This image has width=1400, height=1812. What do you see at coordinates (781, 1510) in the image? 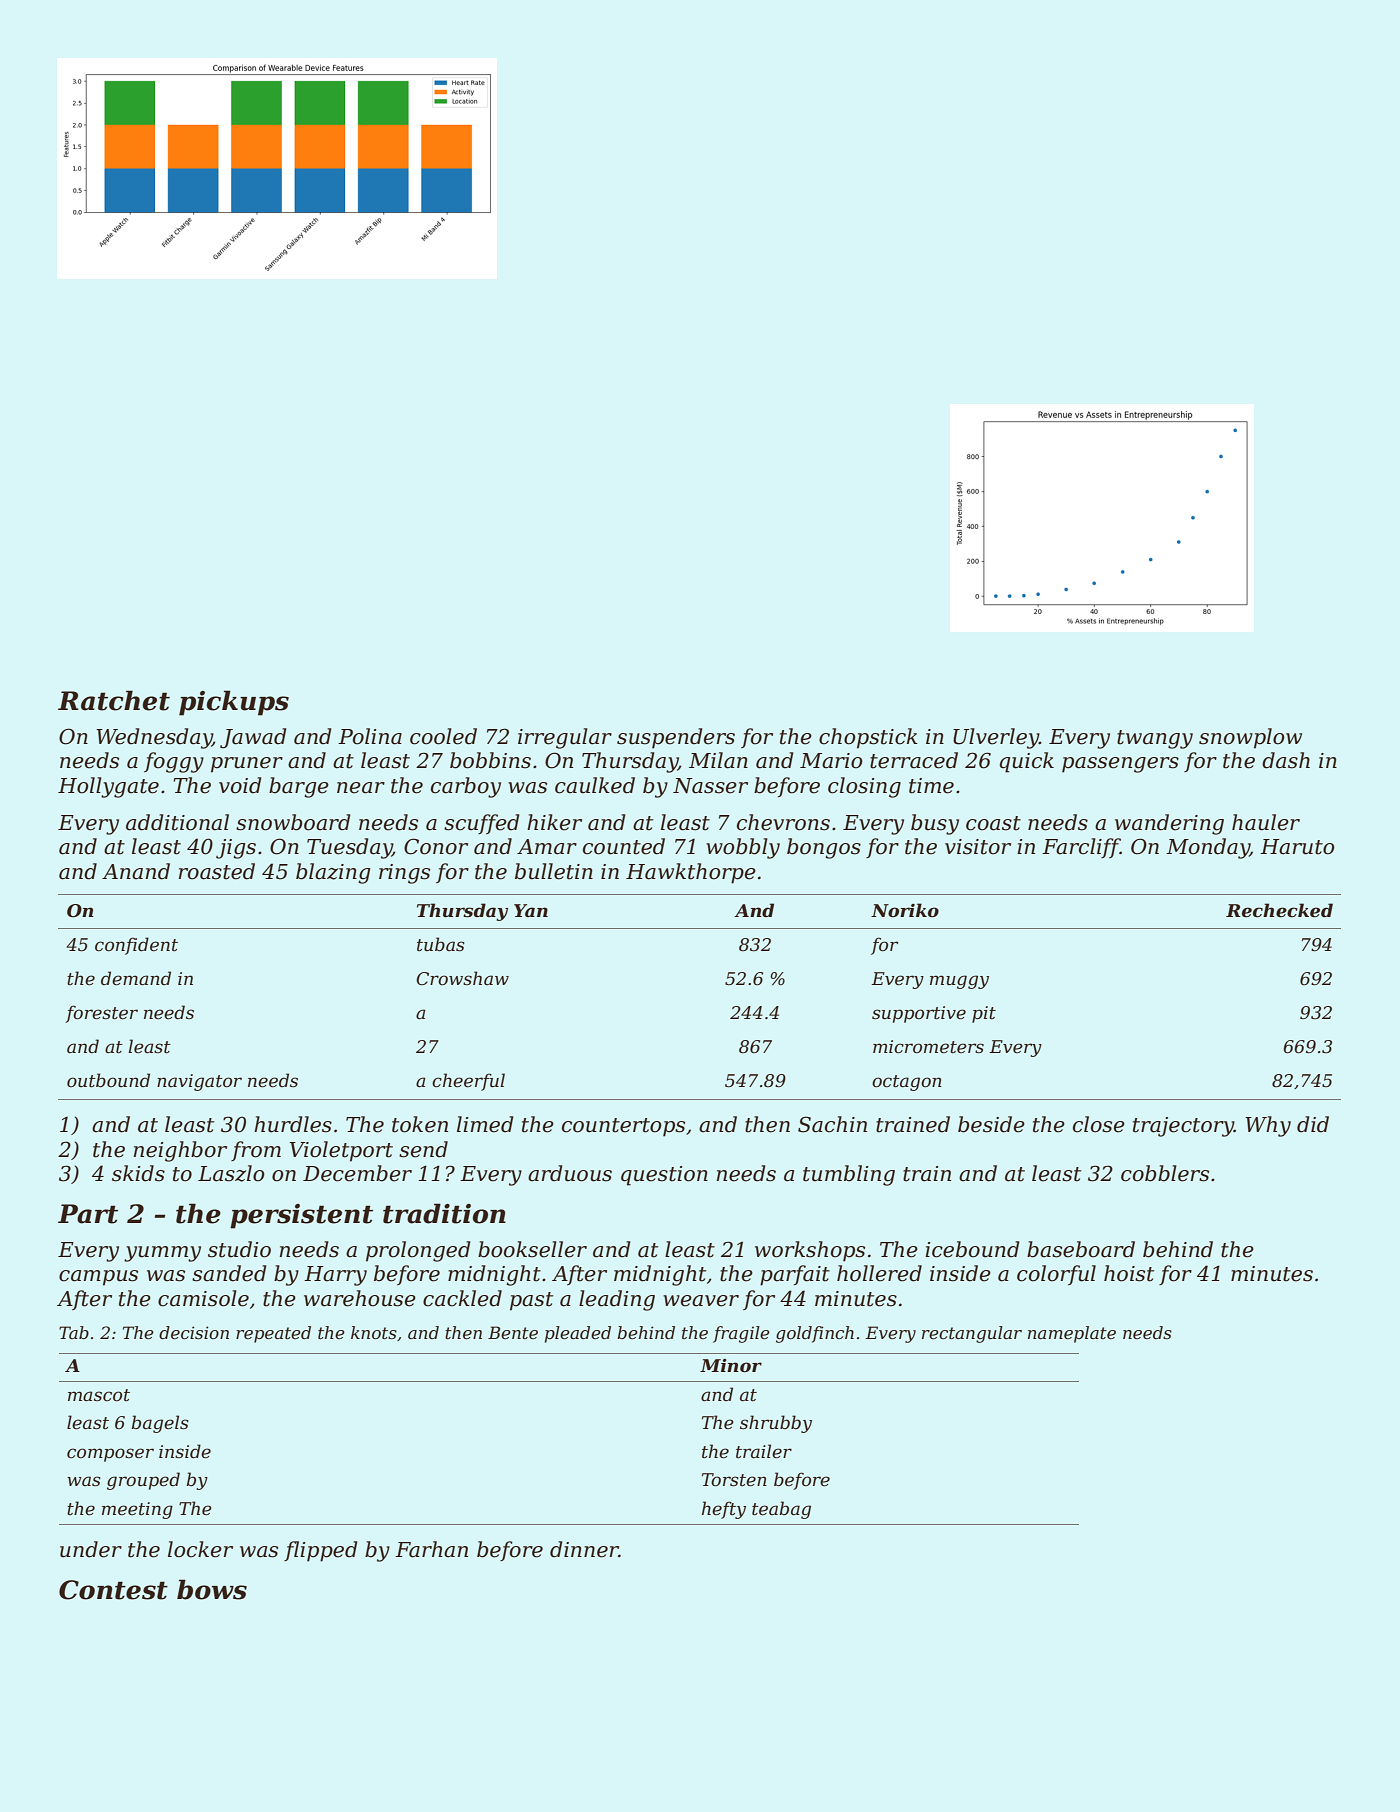
I see `teabag` at bounding box center [781, 1510].
